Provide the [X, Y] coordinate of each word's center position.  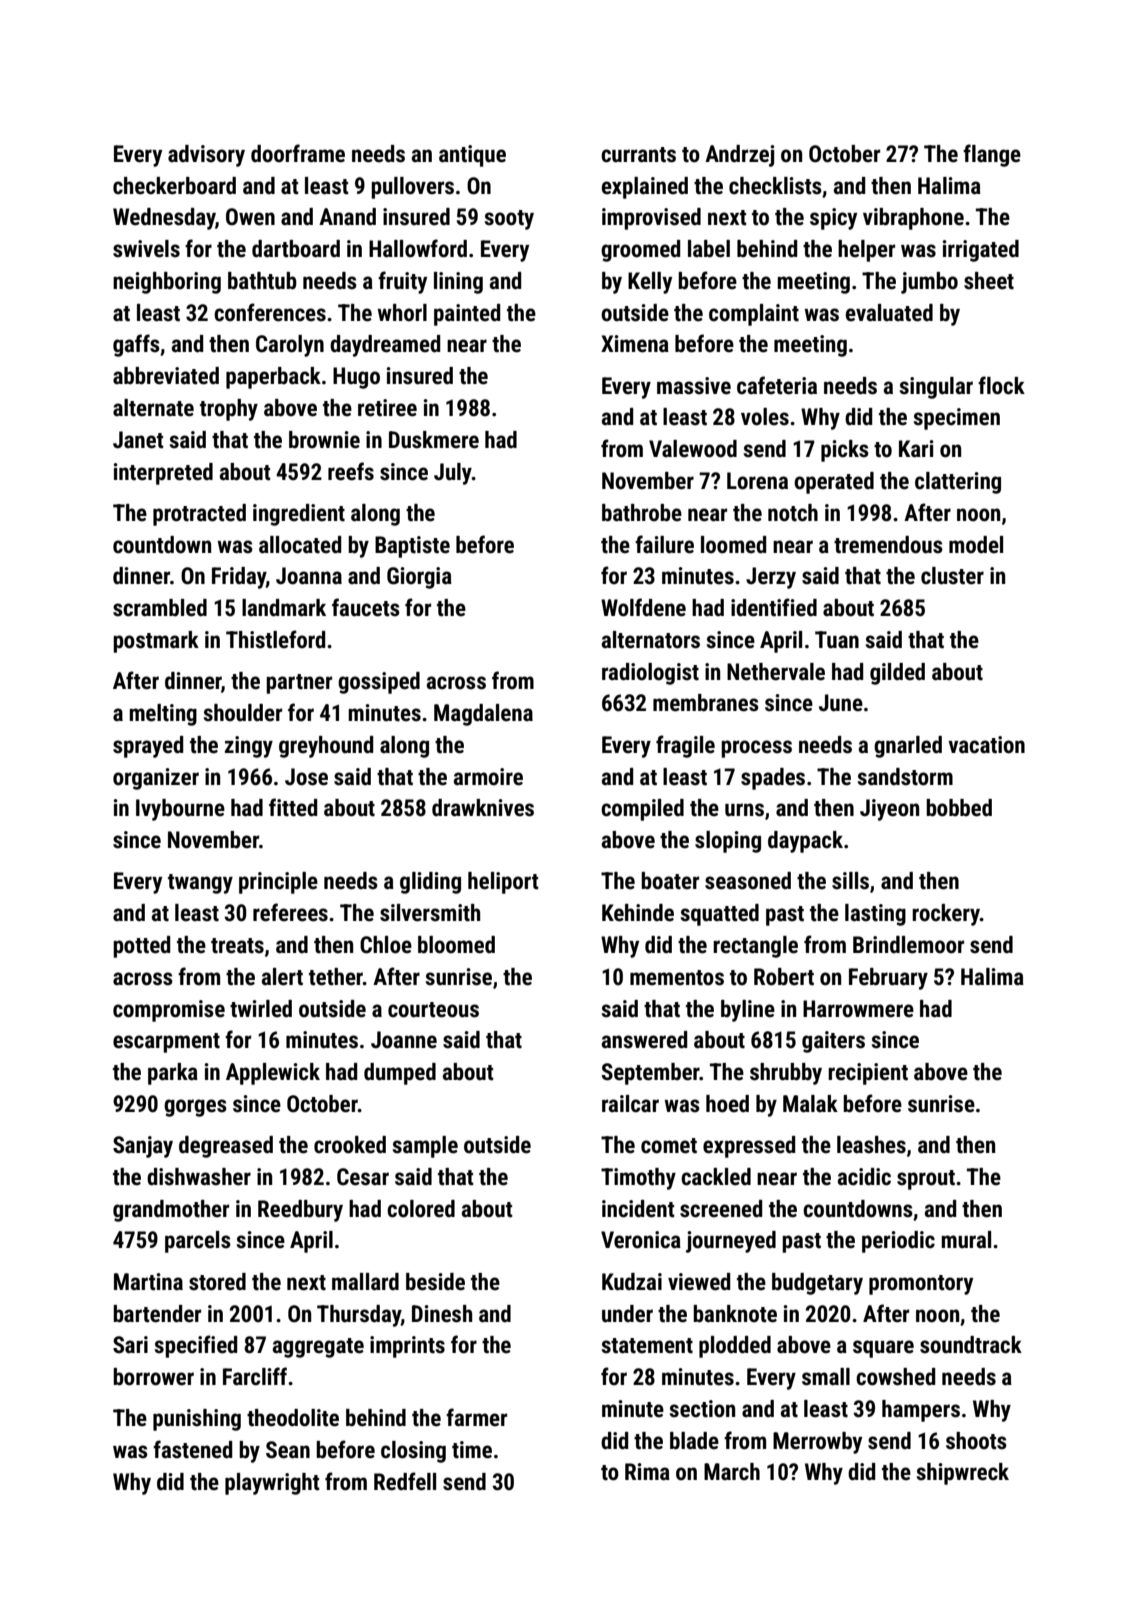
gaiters [833, 1042]
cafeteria [777, 385]
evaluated [889, 313]
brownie [324, 440]
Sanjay [143, 1147]
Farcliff [255, 1376]
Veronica [641, 1240]
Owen [250, 217]
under [627, 1314]
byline [748, 1011]
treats [237, 946]
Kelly [650, 283]
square [883, 1349]
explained [645, 188]
